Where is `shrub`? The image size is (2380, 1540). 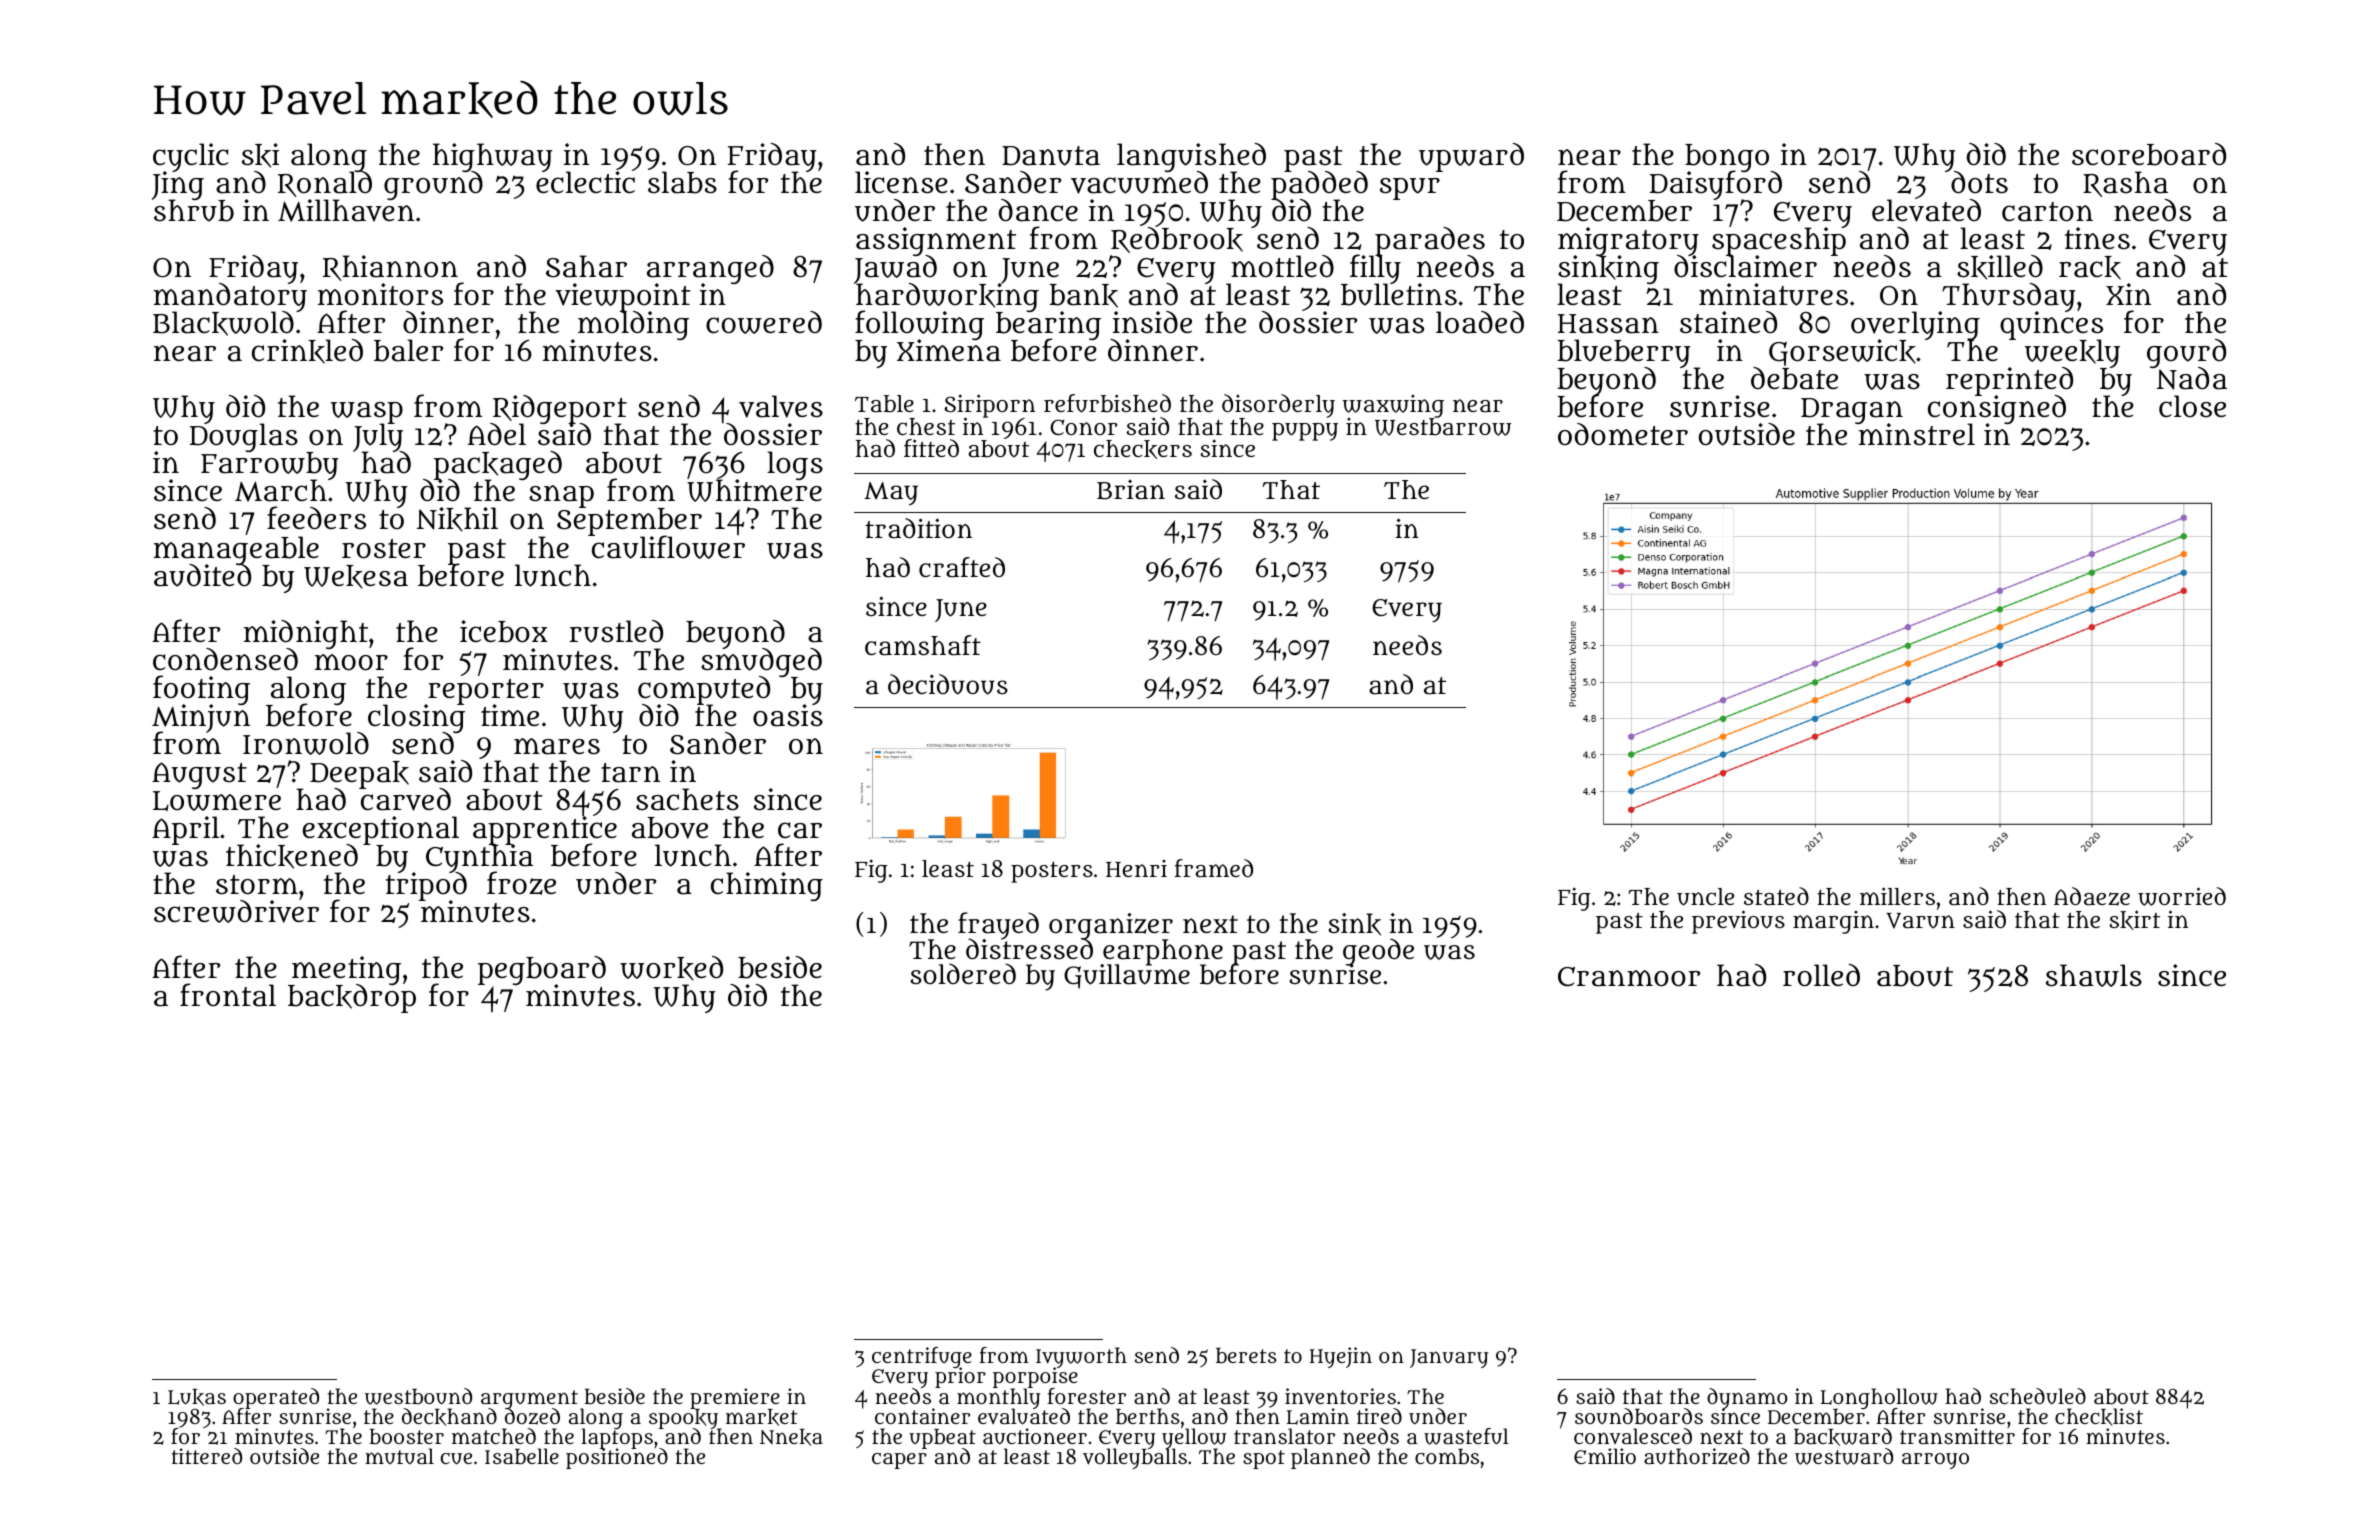
shrub is located at coordinates (194, 211).
